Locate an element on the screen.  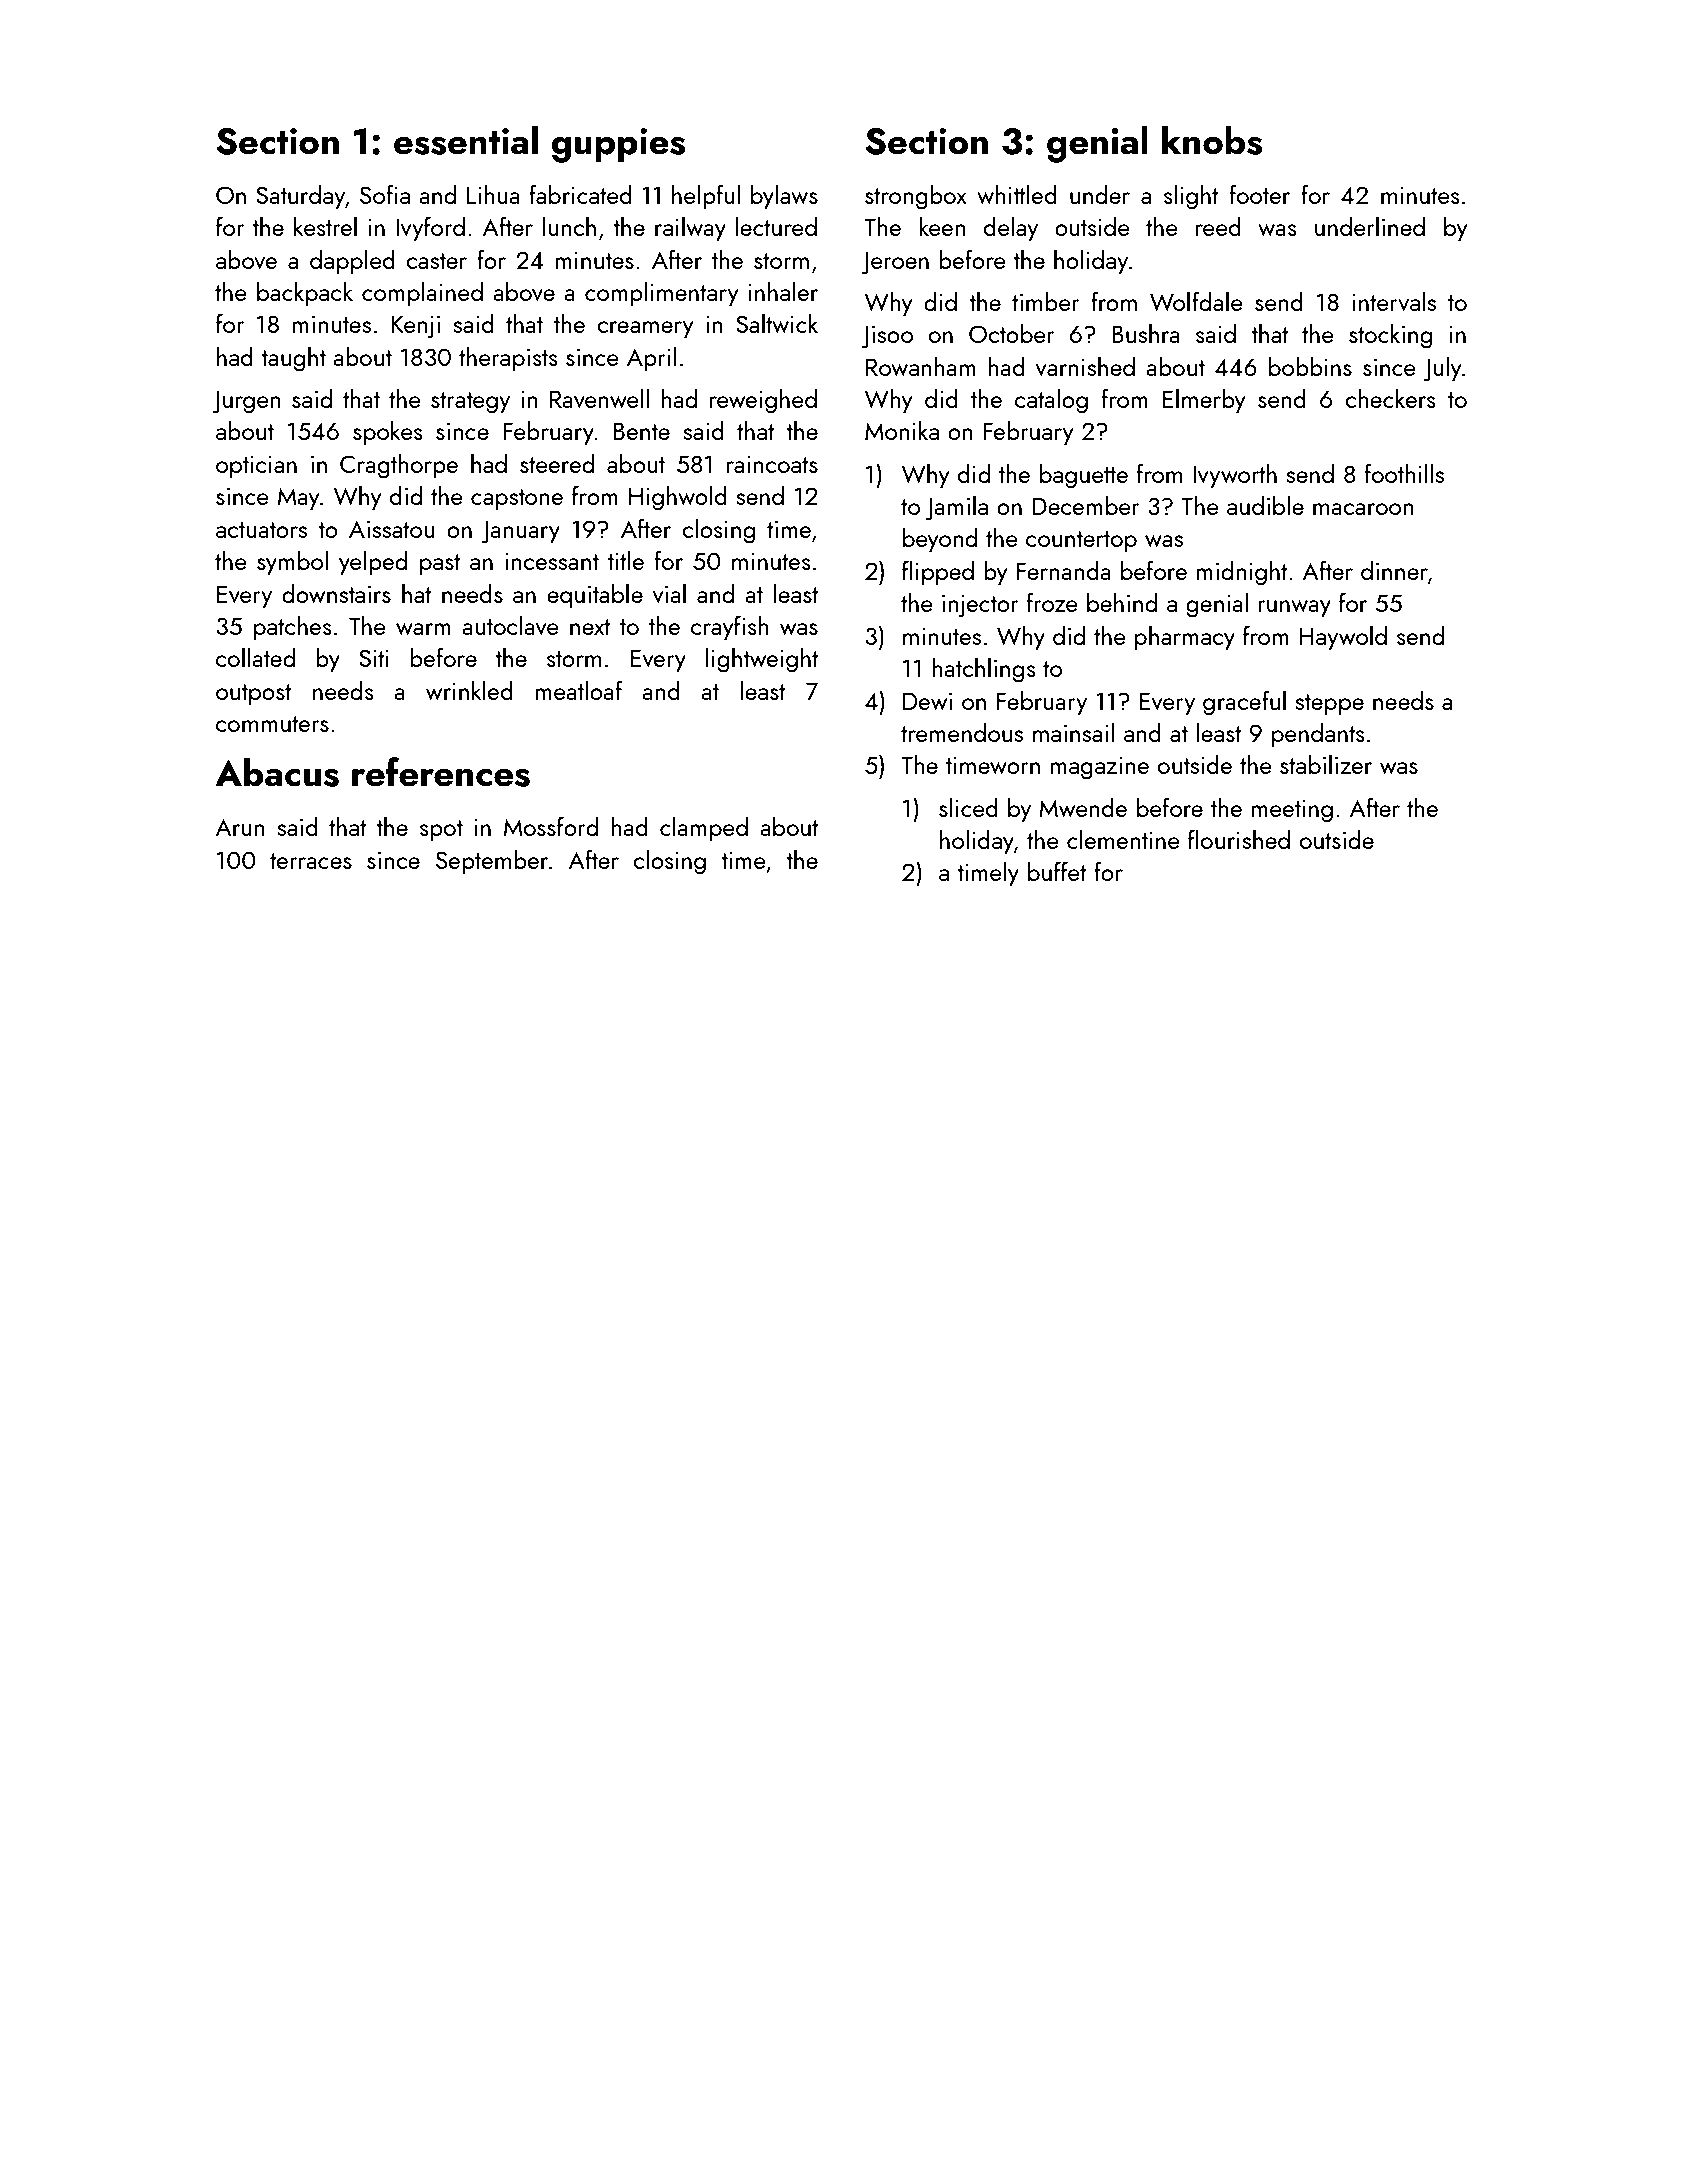
sliced is located at coordinates (968, 807).
